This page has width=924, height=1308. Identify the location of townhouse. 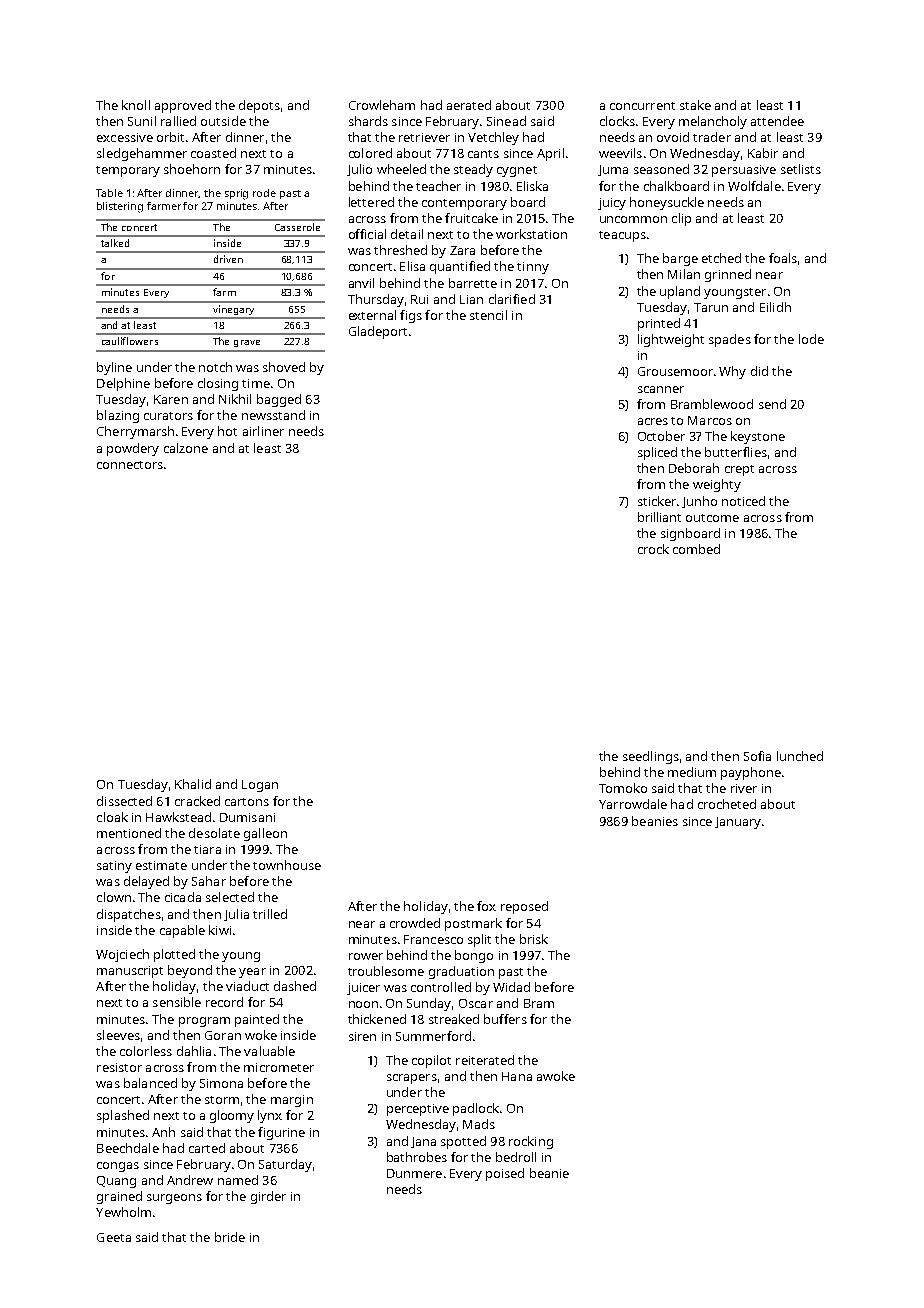
(287, 865).
